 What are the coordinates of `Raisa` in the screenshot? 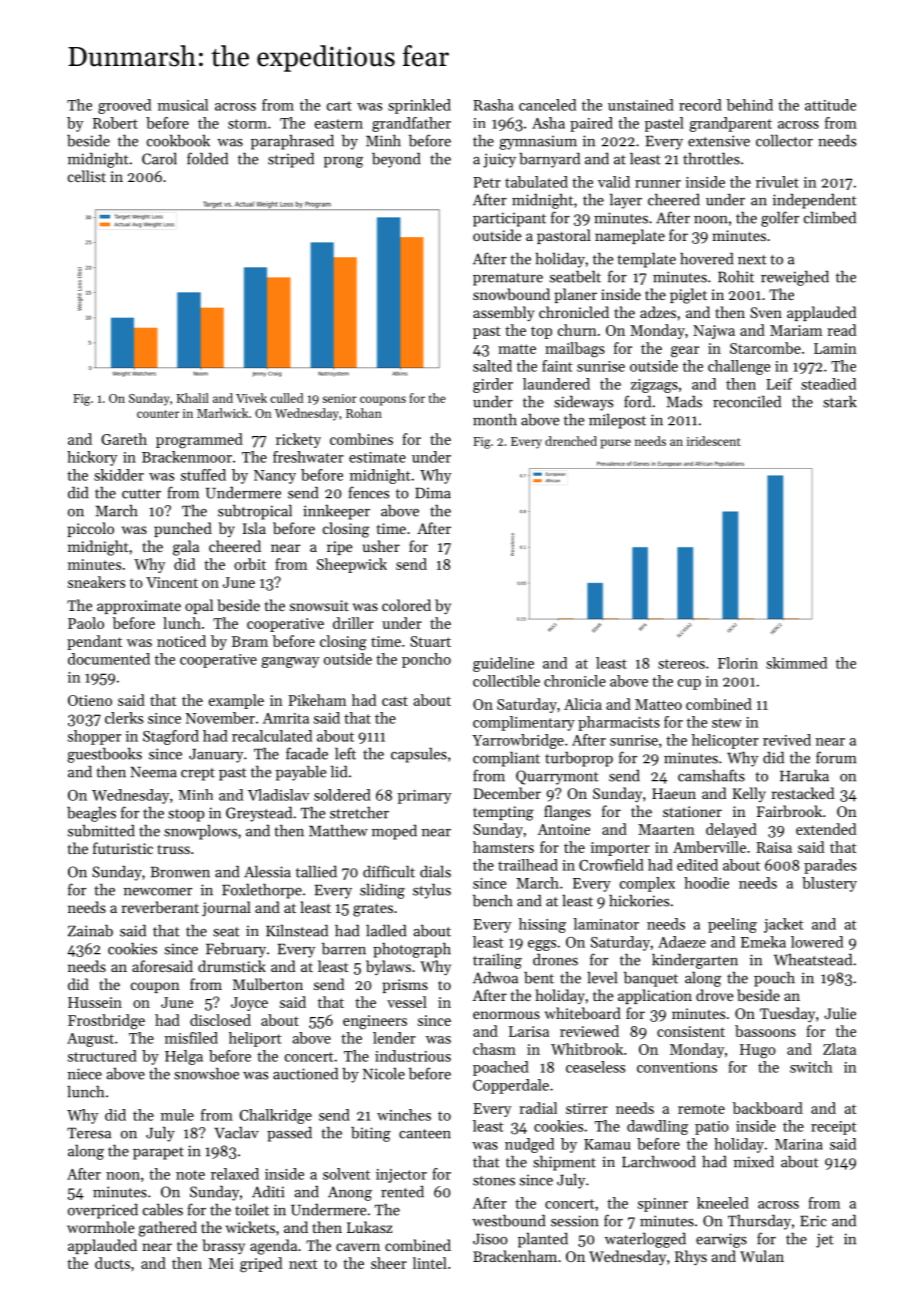 It's located at (774, 847).
